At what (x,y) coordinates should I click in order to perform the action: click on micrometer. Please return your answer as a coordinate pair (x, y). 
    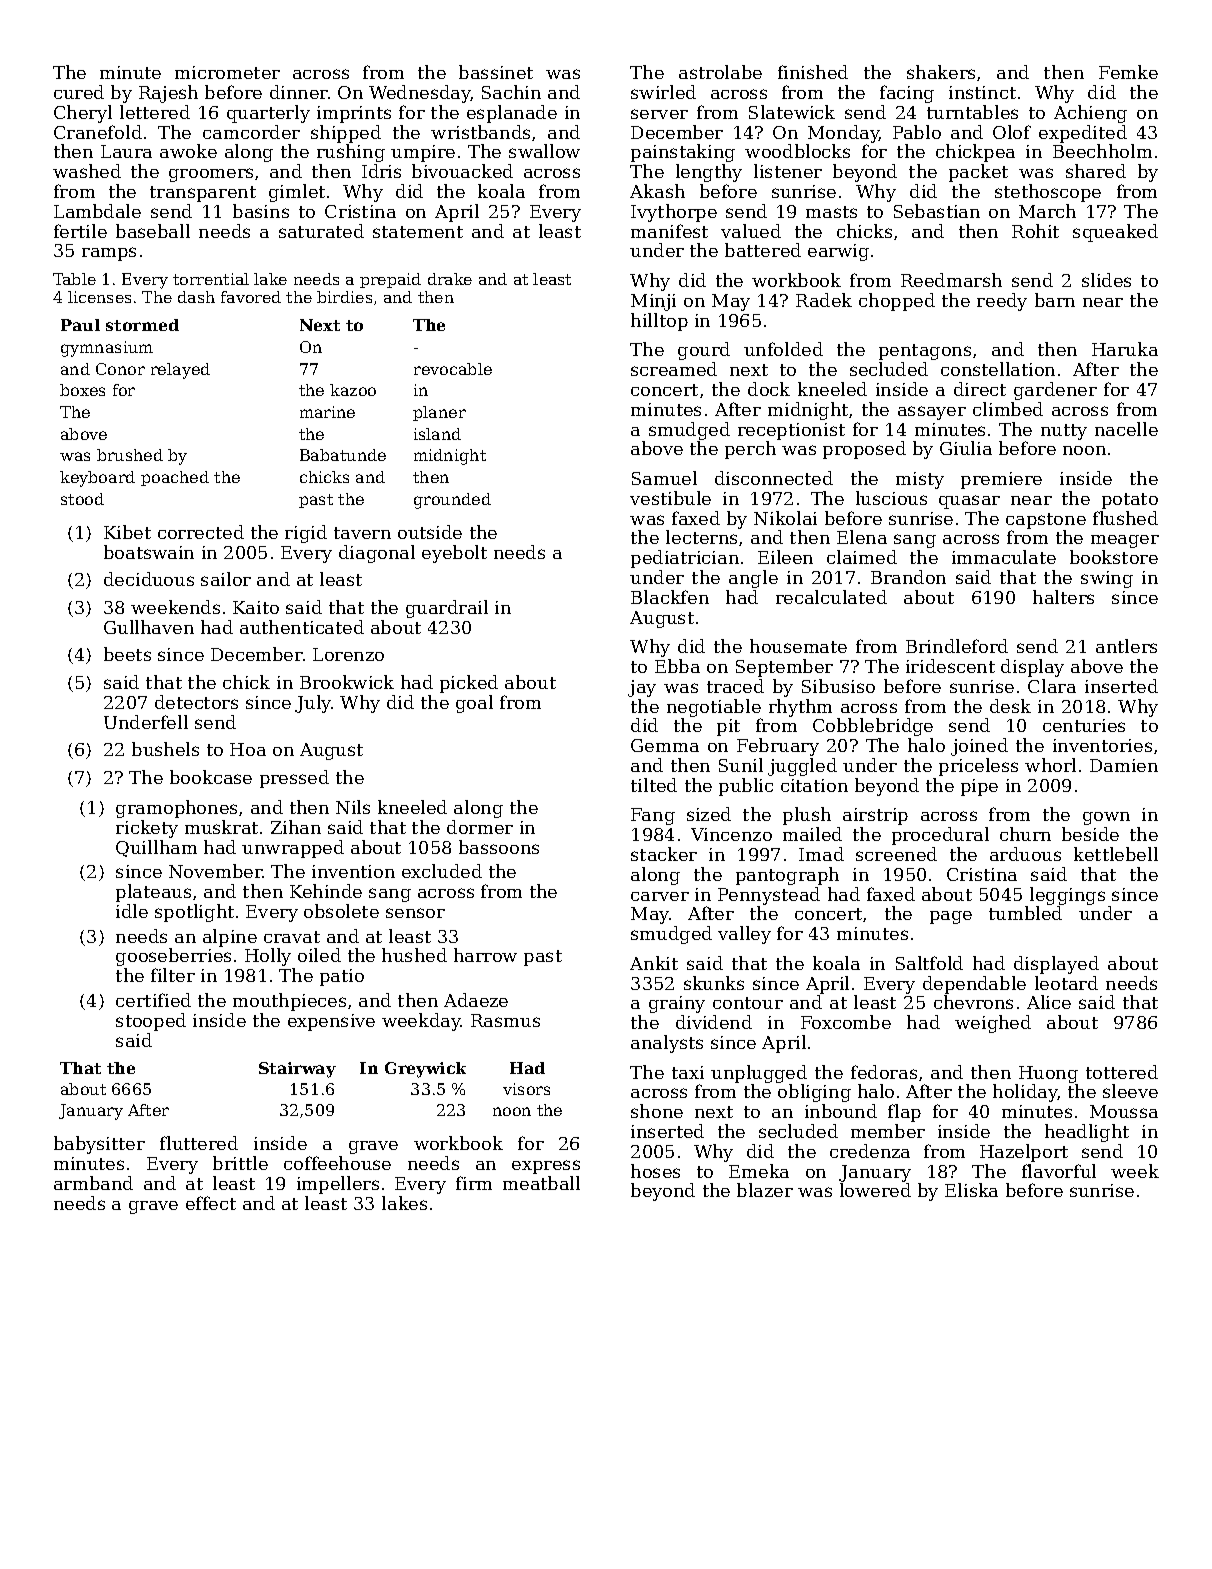
    Looking at the image, I should click on (227, 72).
